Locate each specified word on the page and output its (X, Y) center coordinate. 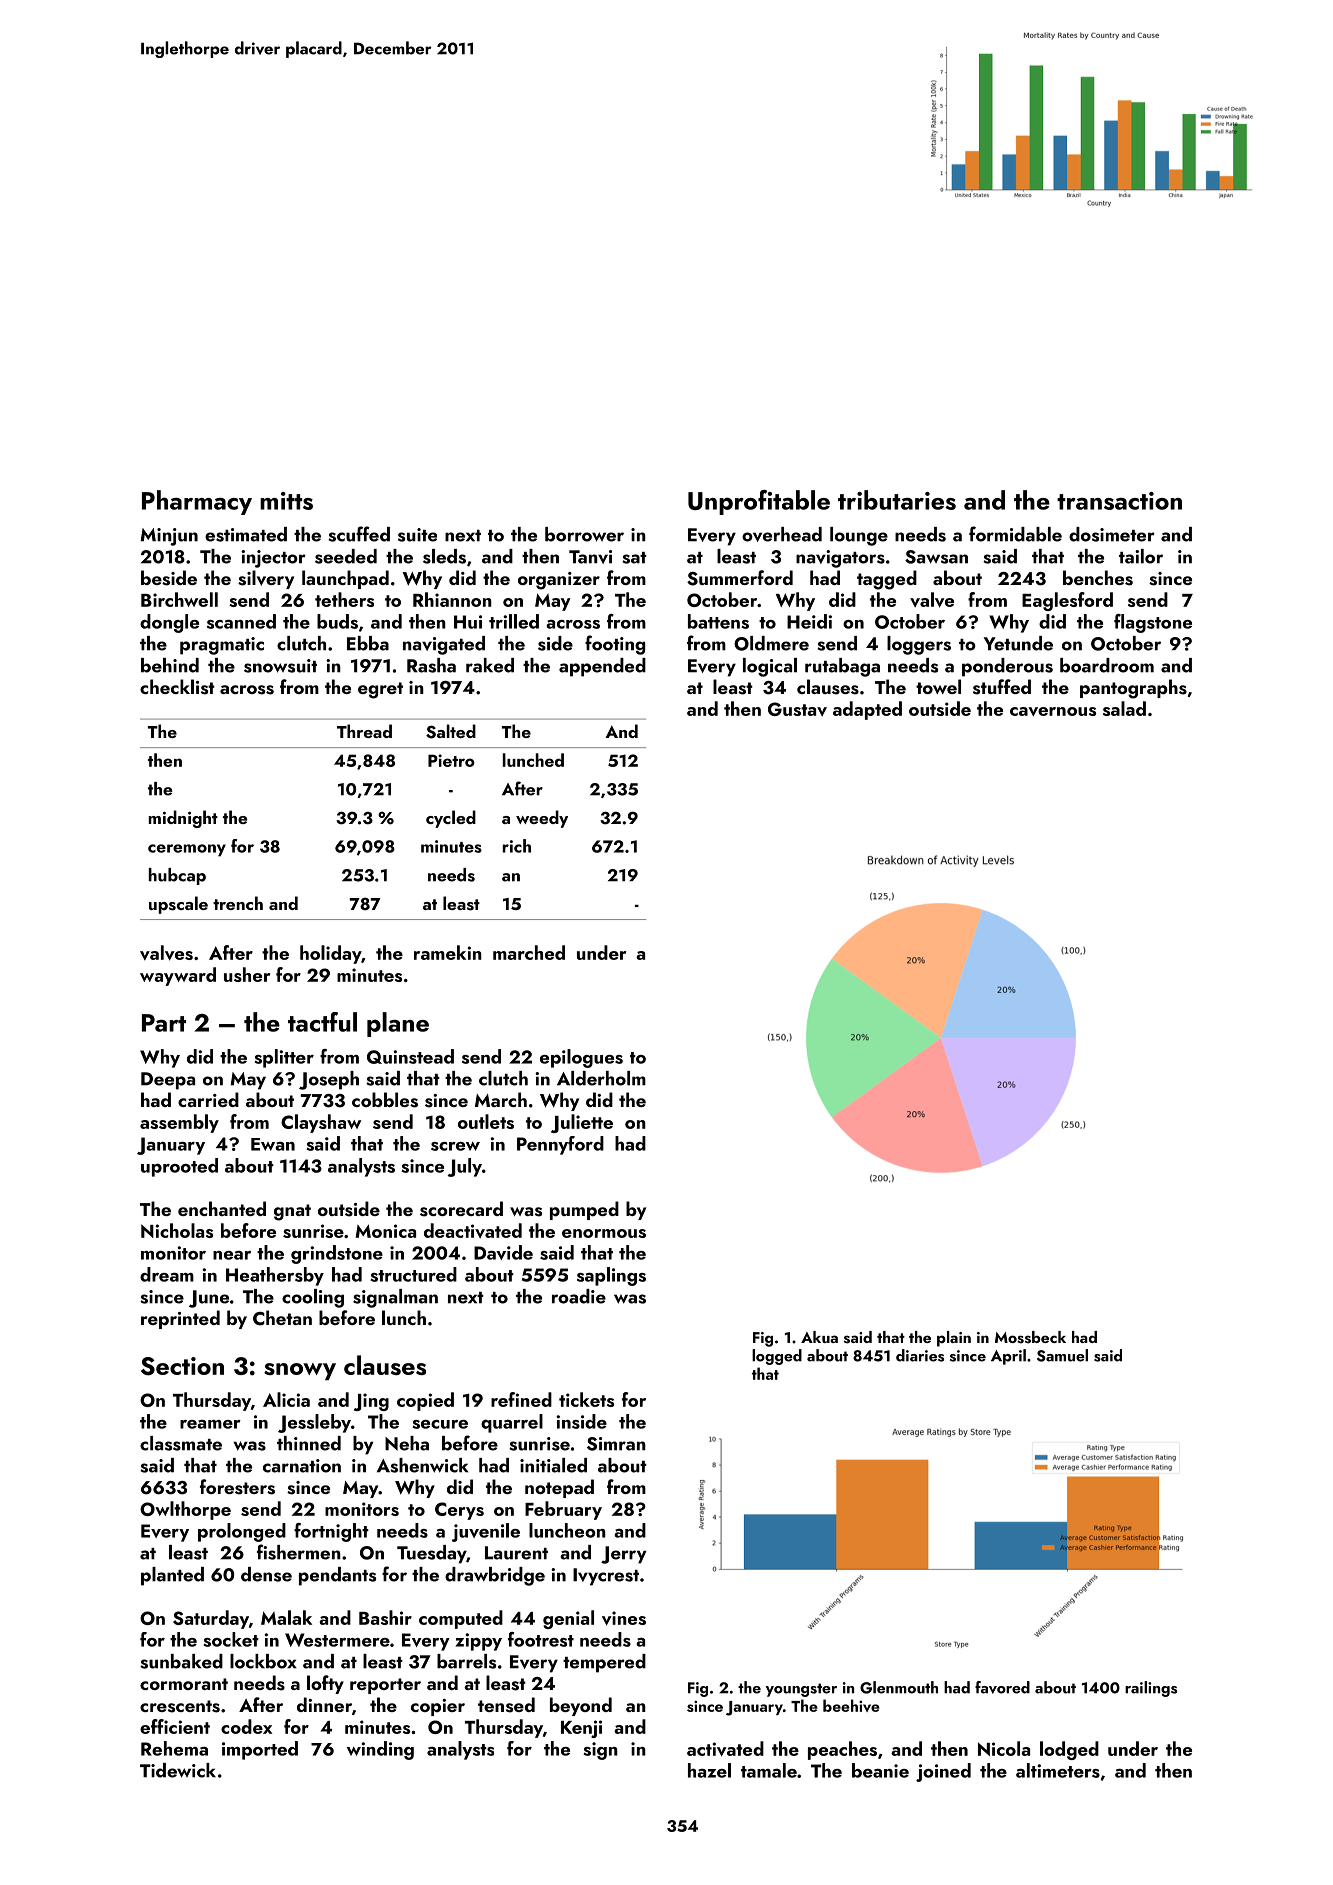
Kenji (581, 1729)
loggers (919, 645)
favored (1002, 1687)
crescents (180, 1706)
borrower (584, 534)
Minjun (169, 537)
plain (954, 1339)
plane (398, 1024)
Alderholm (601, 1078)
